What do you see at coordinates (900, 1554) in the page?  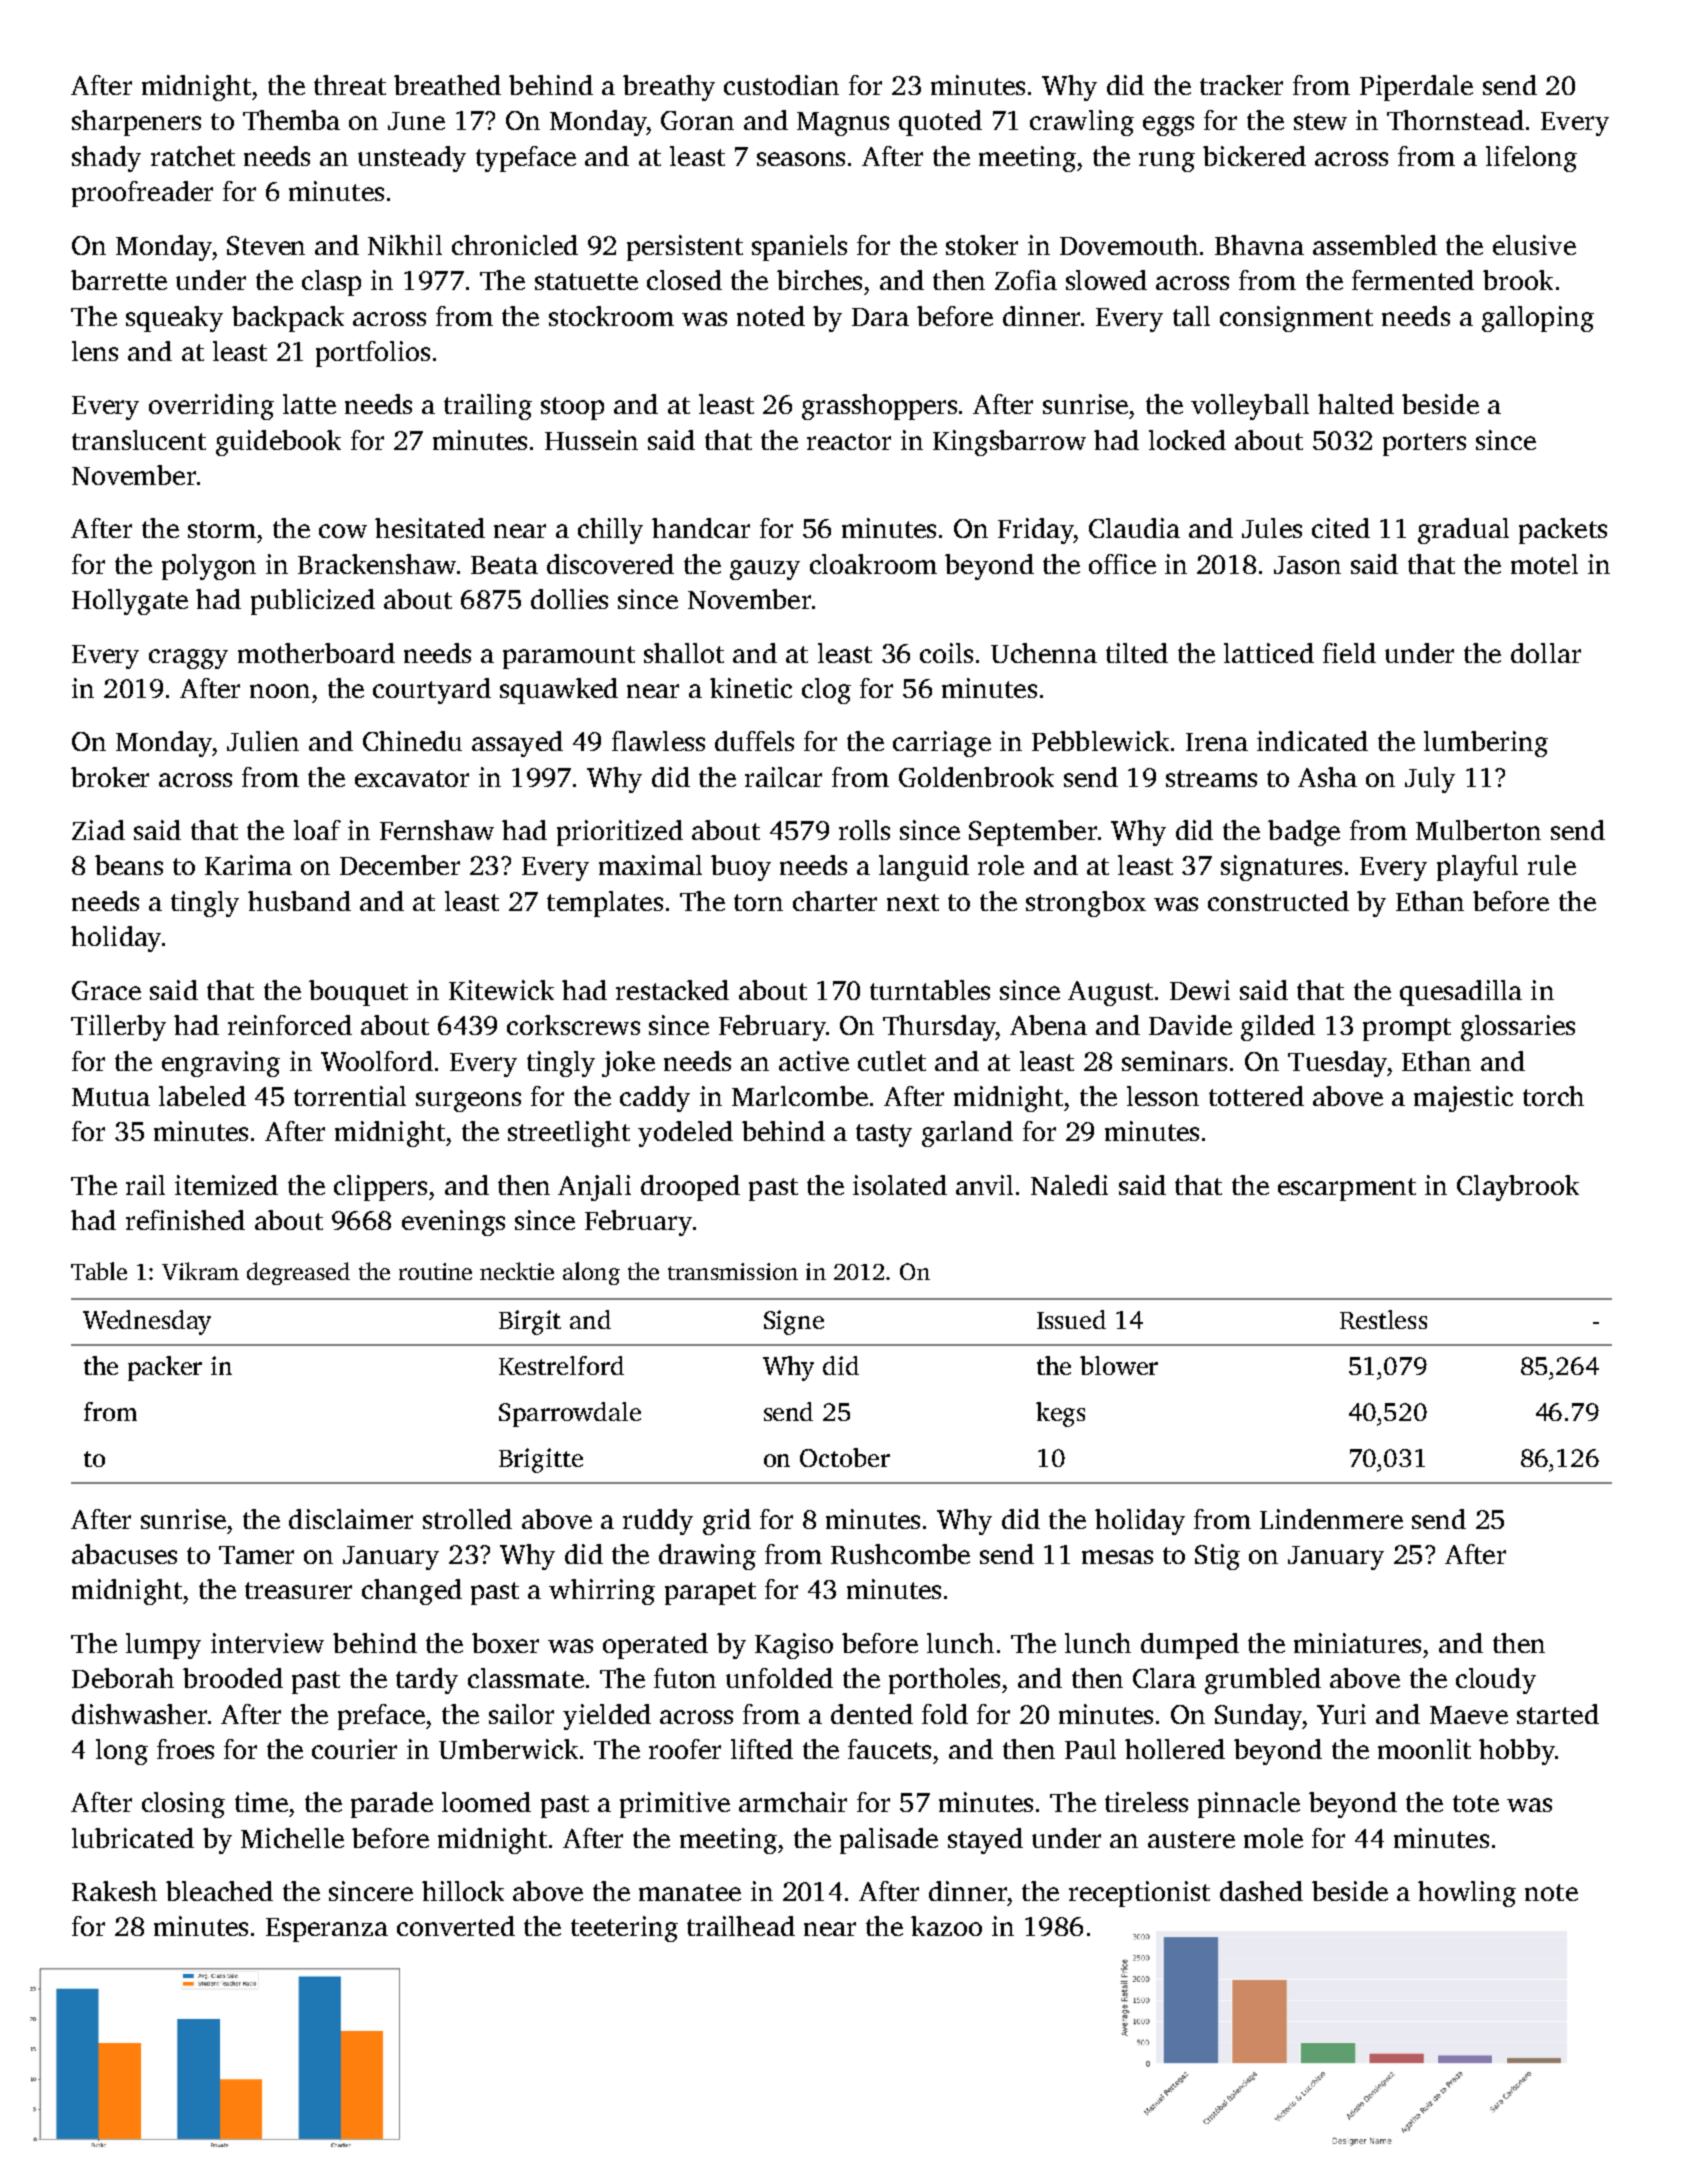 I see `Rushcombe` at bounding box center [900, 1554].
